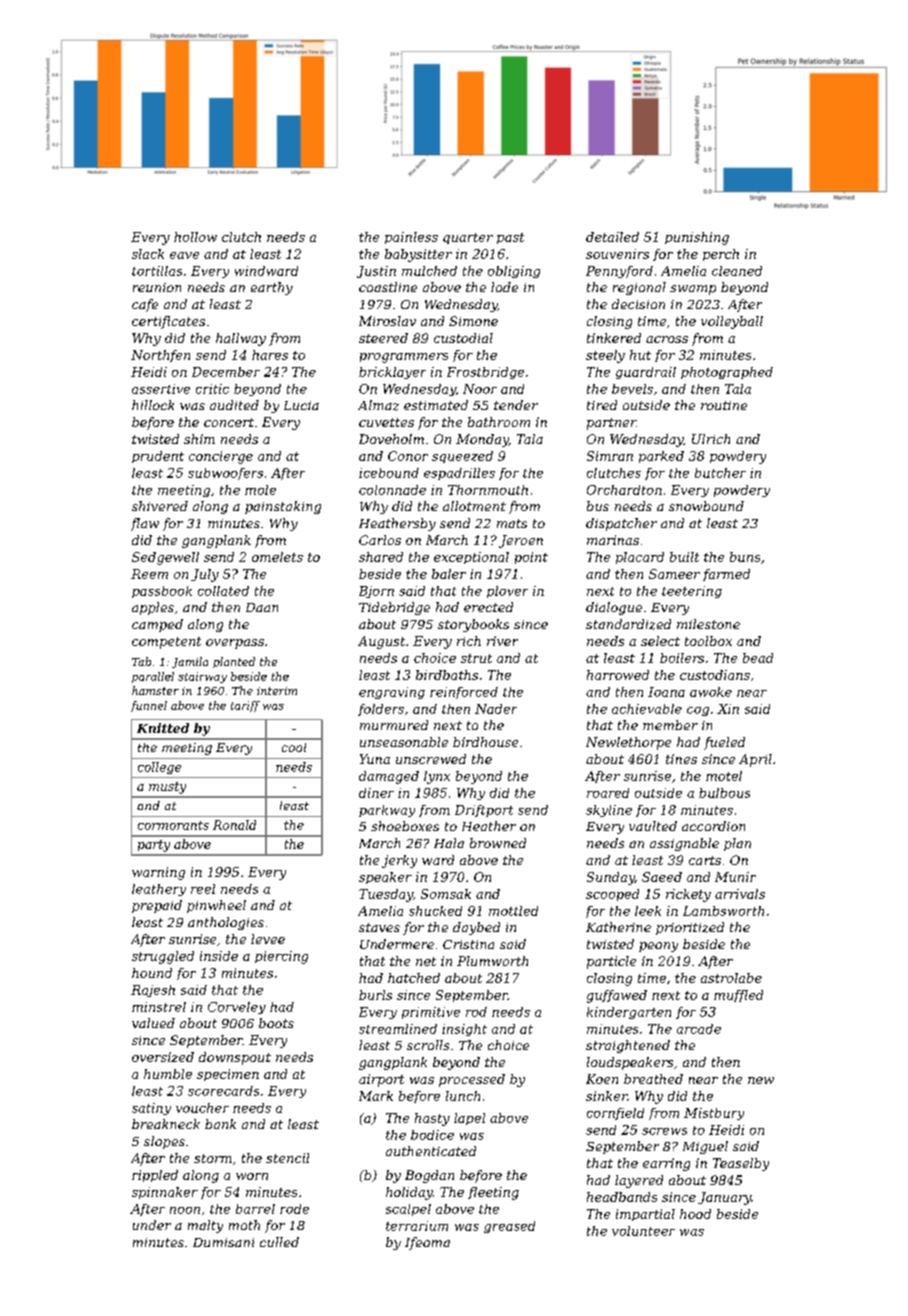 The width and height of the screenshot is (908, 1316). What do you see at coordinates (394, 725) in the screenshot?
I see `murmured` at bounding box center [394, 725].
